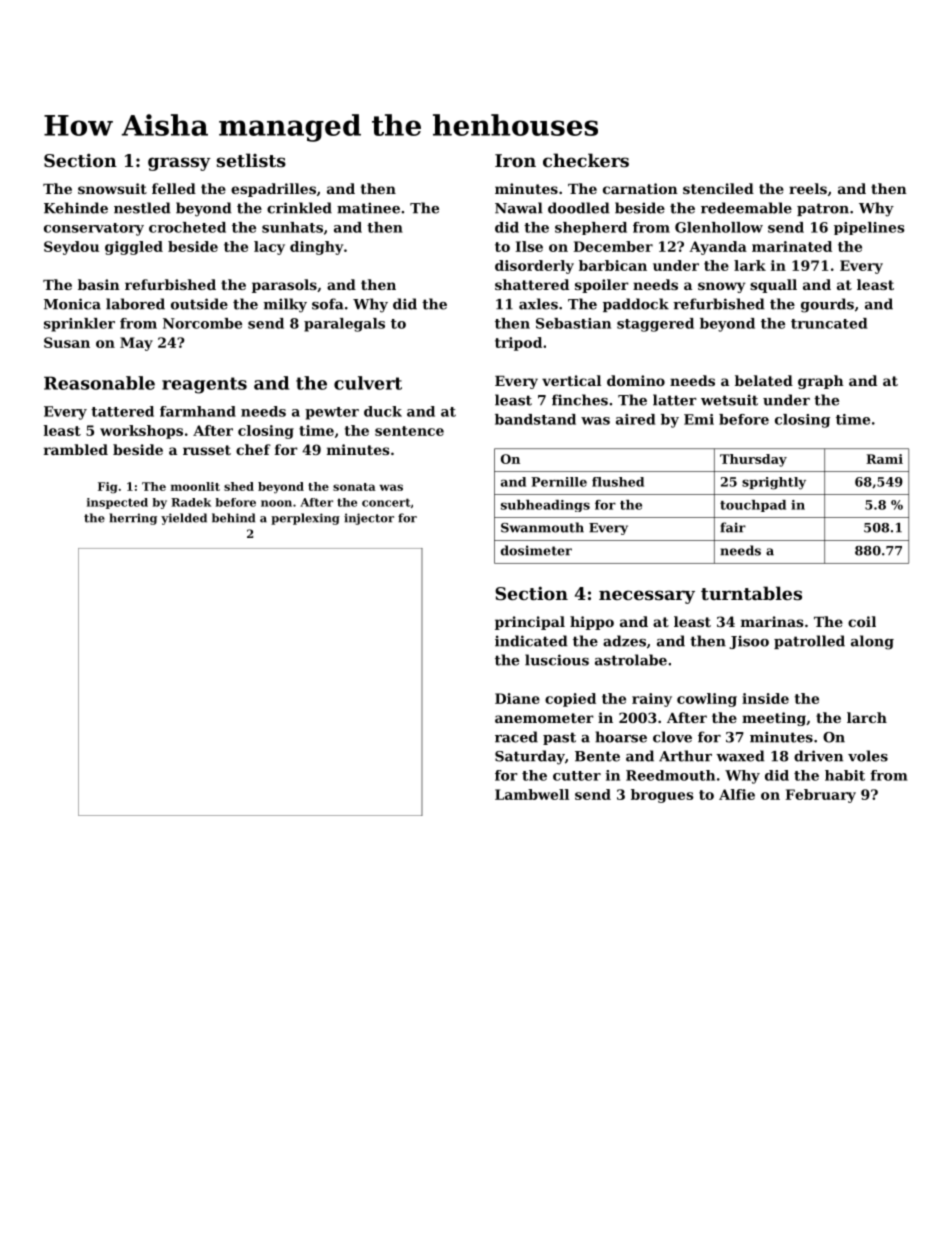 Image resolution: width=952 pixels, height=1233 pixels. I want to click on Diane, so click(517, 698).
